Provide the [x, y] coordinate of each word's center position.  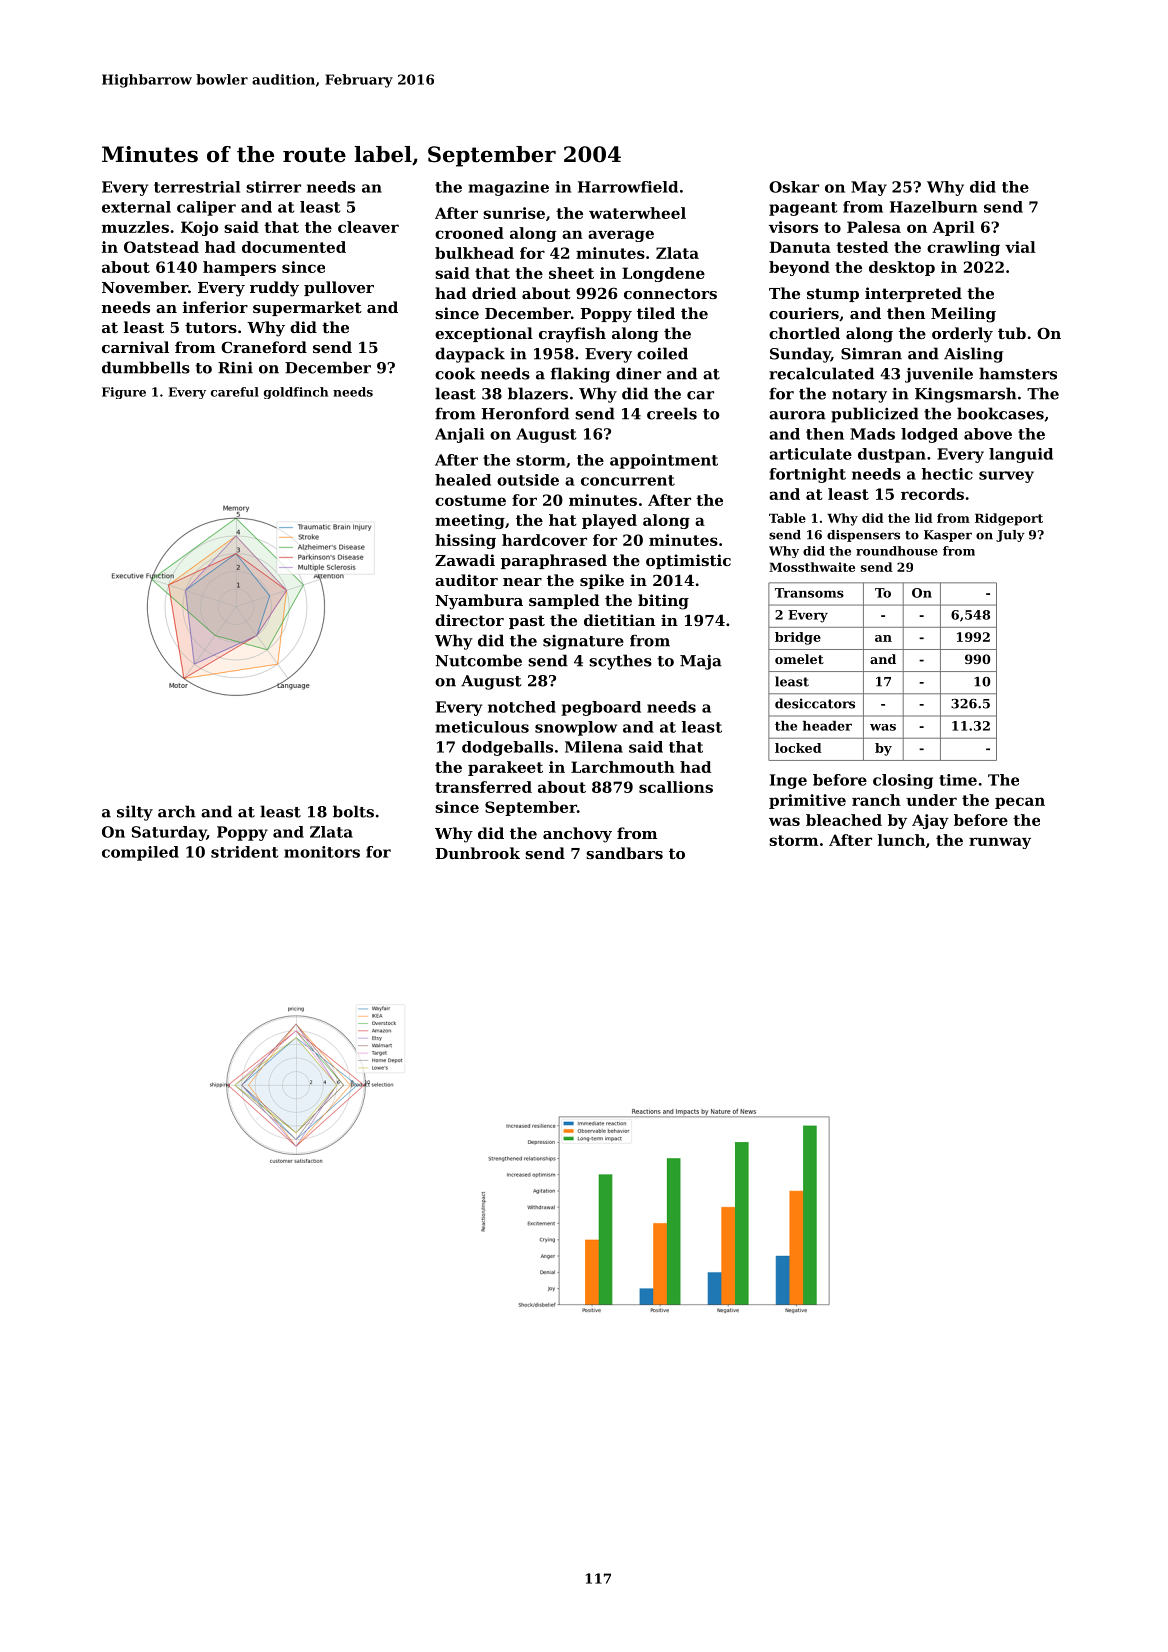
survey [1006, 477]
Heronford [525, 413]
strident [244, 852]
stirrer [273, 187]
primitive [807, 801]
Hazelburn [933, 207]
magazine [509, 188]
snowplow [576, 728]
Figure [124, 393]
